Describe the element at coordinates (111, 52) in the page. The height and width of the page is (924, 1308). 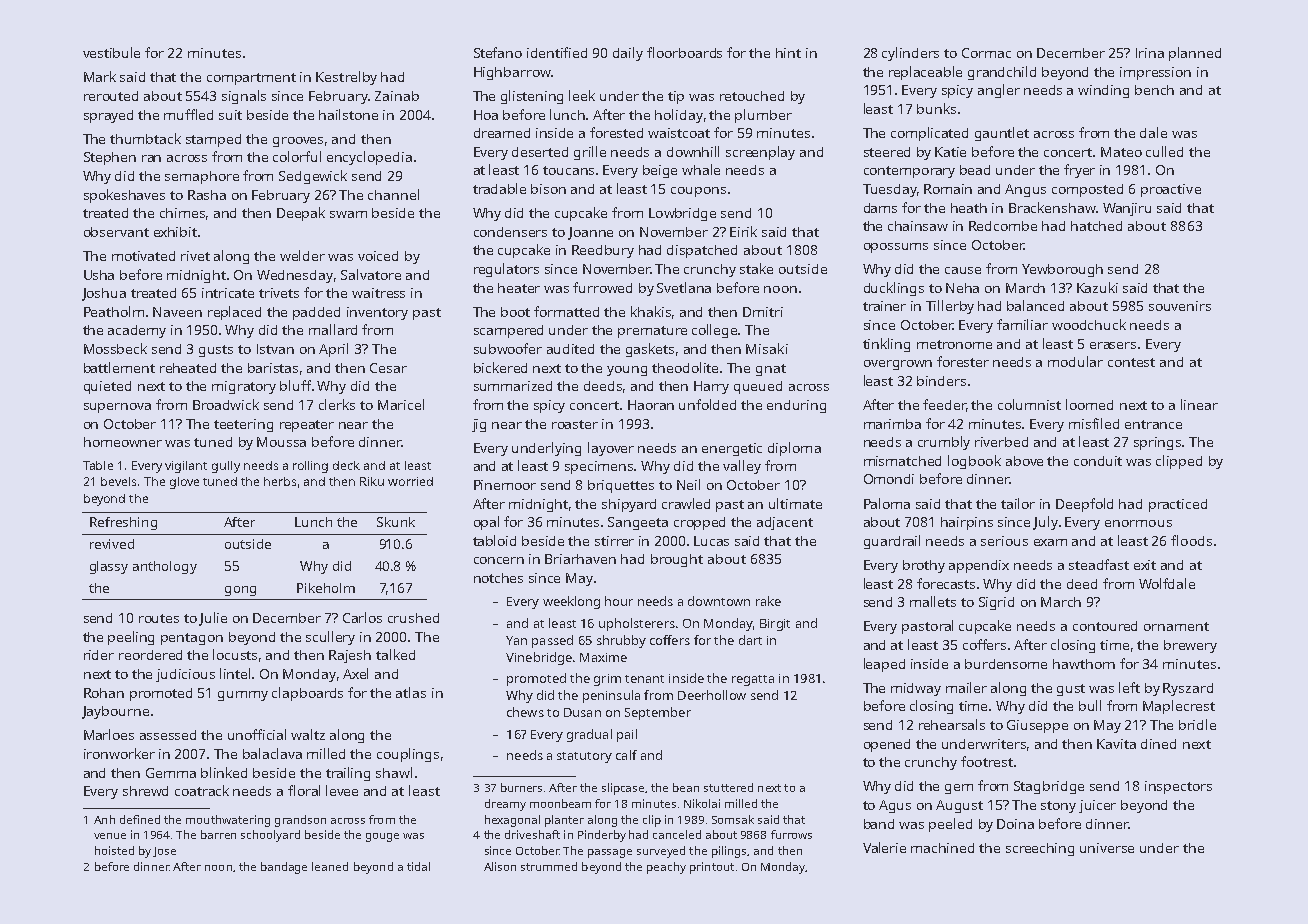
I see `vestibule` at that location.
